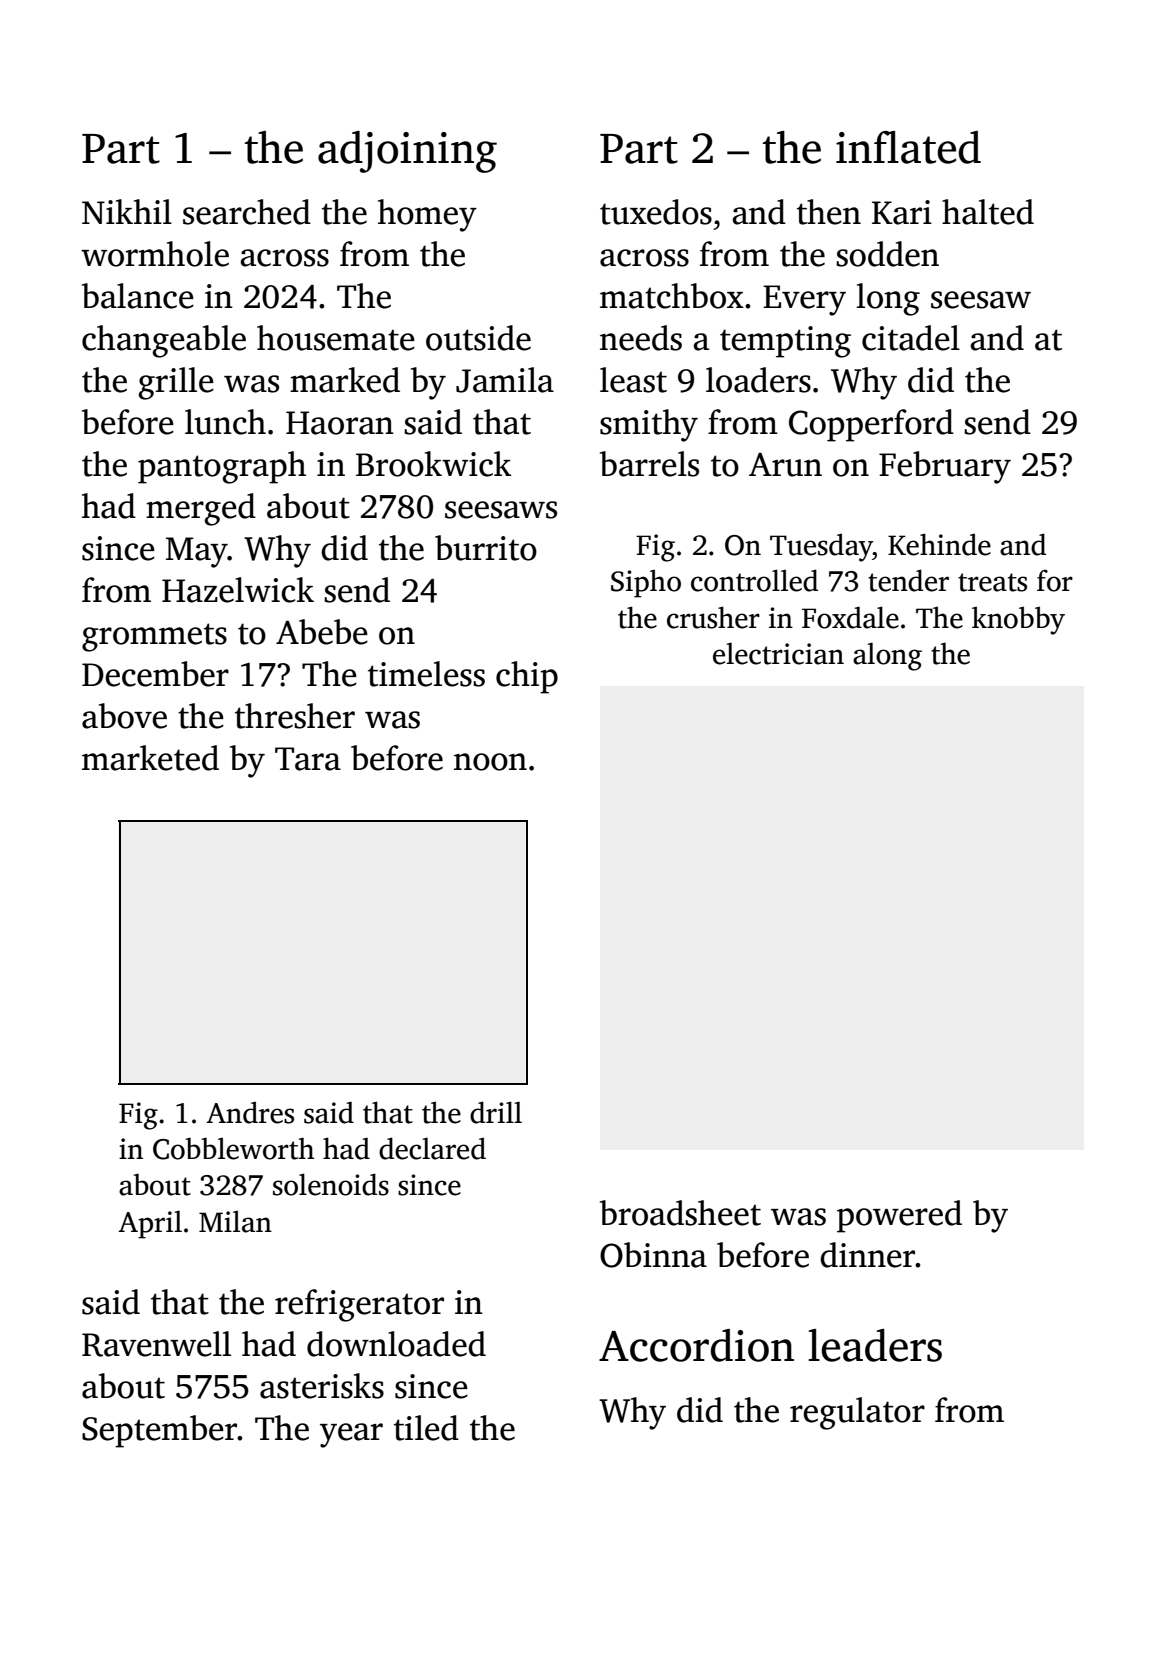 The height and width of the image is (1654, 1165). I want to click on marketed, so click(150, 758).
